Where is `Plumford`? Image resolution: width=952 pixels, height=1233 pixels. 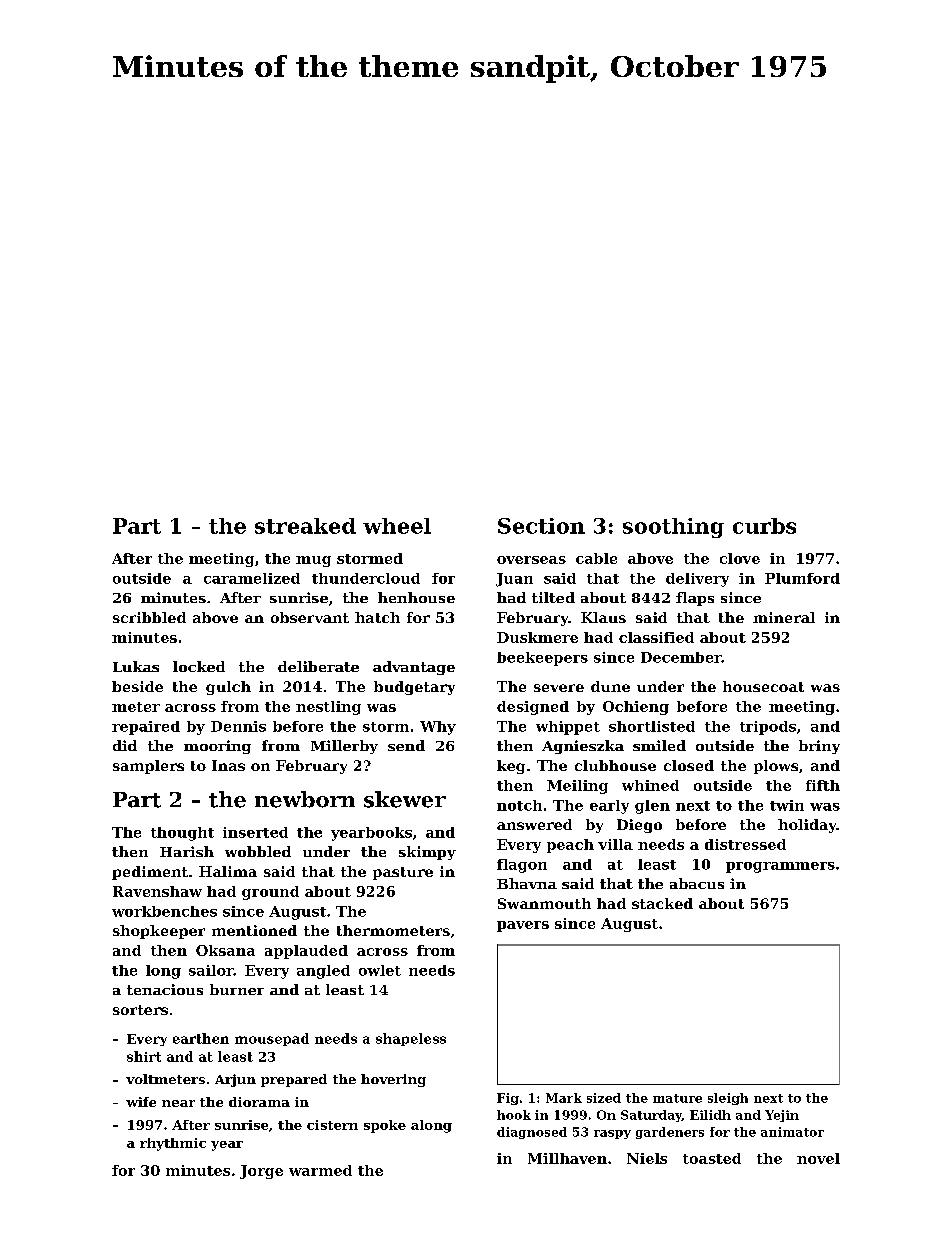 Plumford is located at coordinates (802, 578).
